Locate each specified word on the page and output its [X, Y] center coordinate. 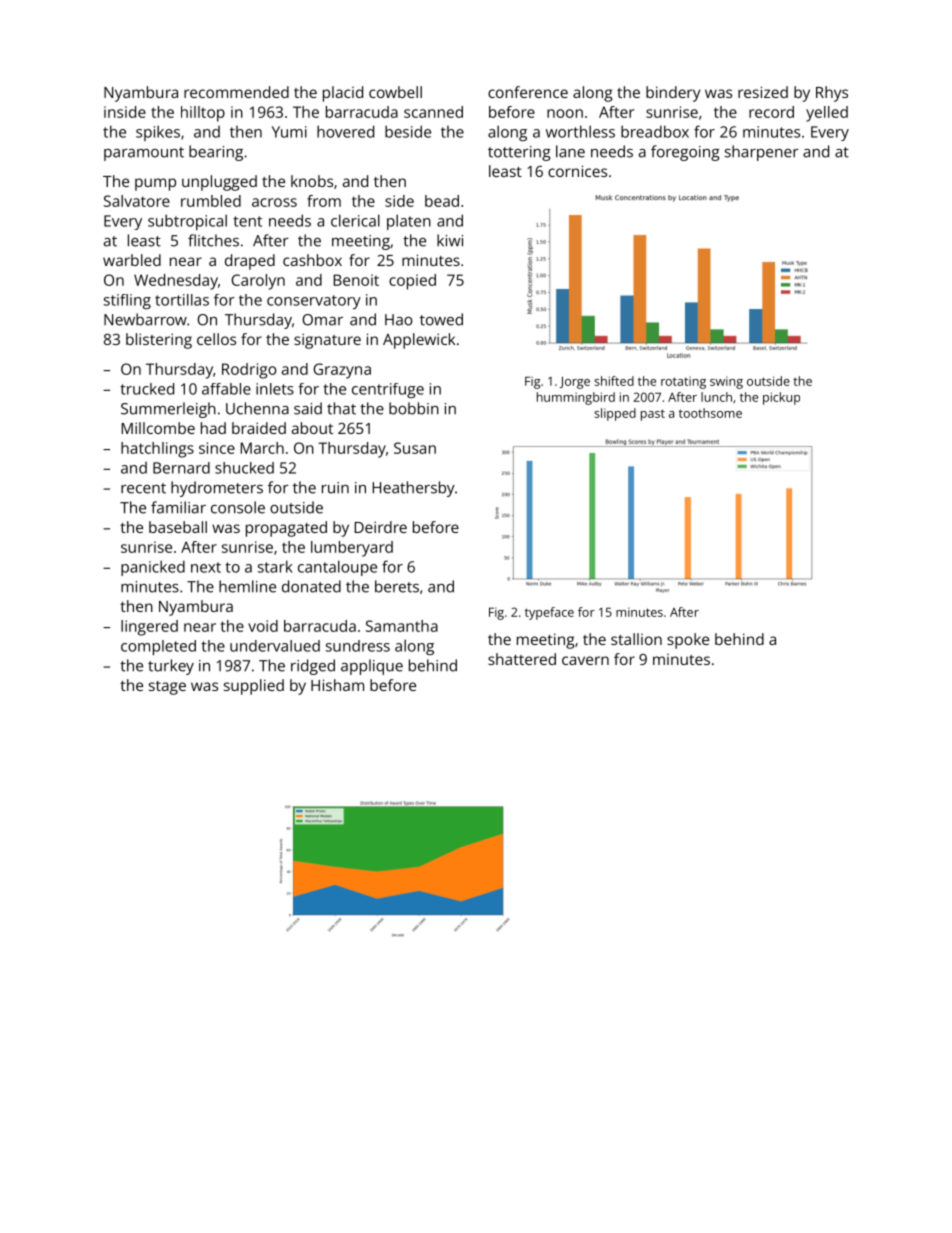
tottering [519, 153]
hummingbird [576, 398]
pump [155, 184]
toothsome [710, 413]
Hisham [337, 685]
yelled [827, 114]
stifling [127, 301]
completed [158, 647]
